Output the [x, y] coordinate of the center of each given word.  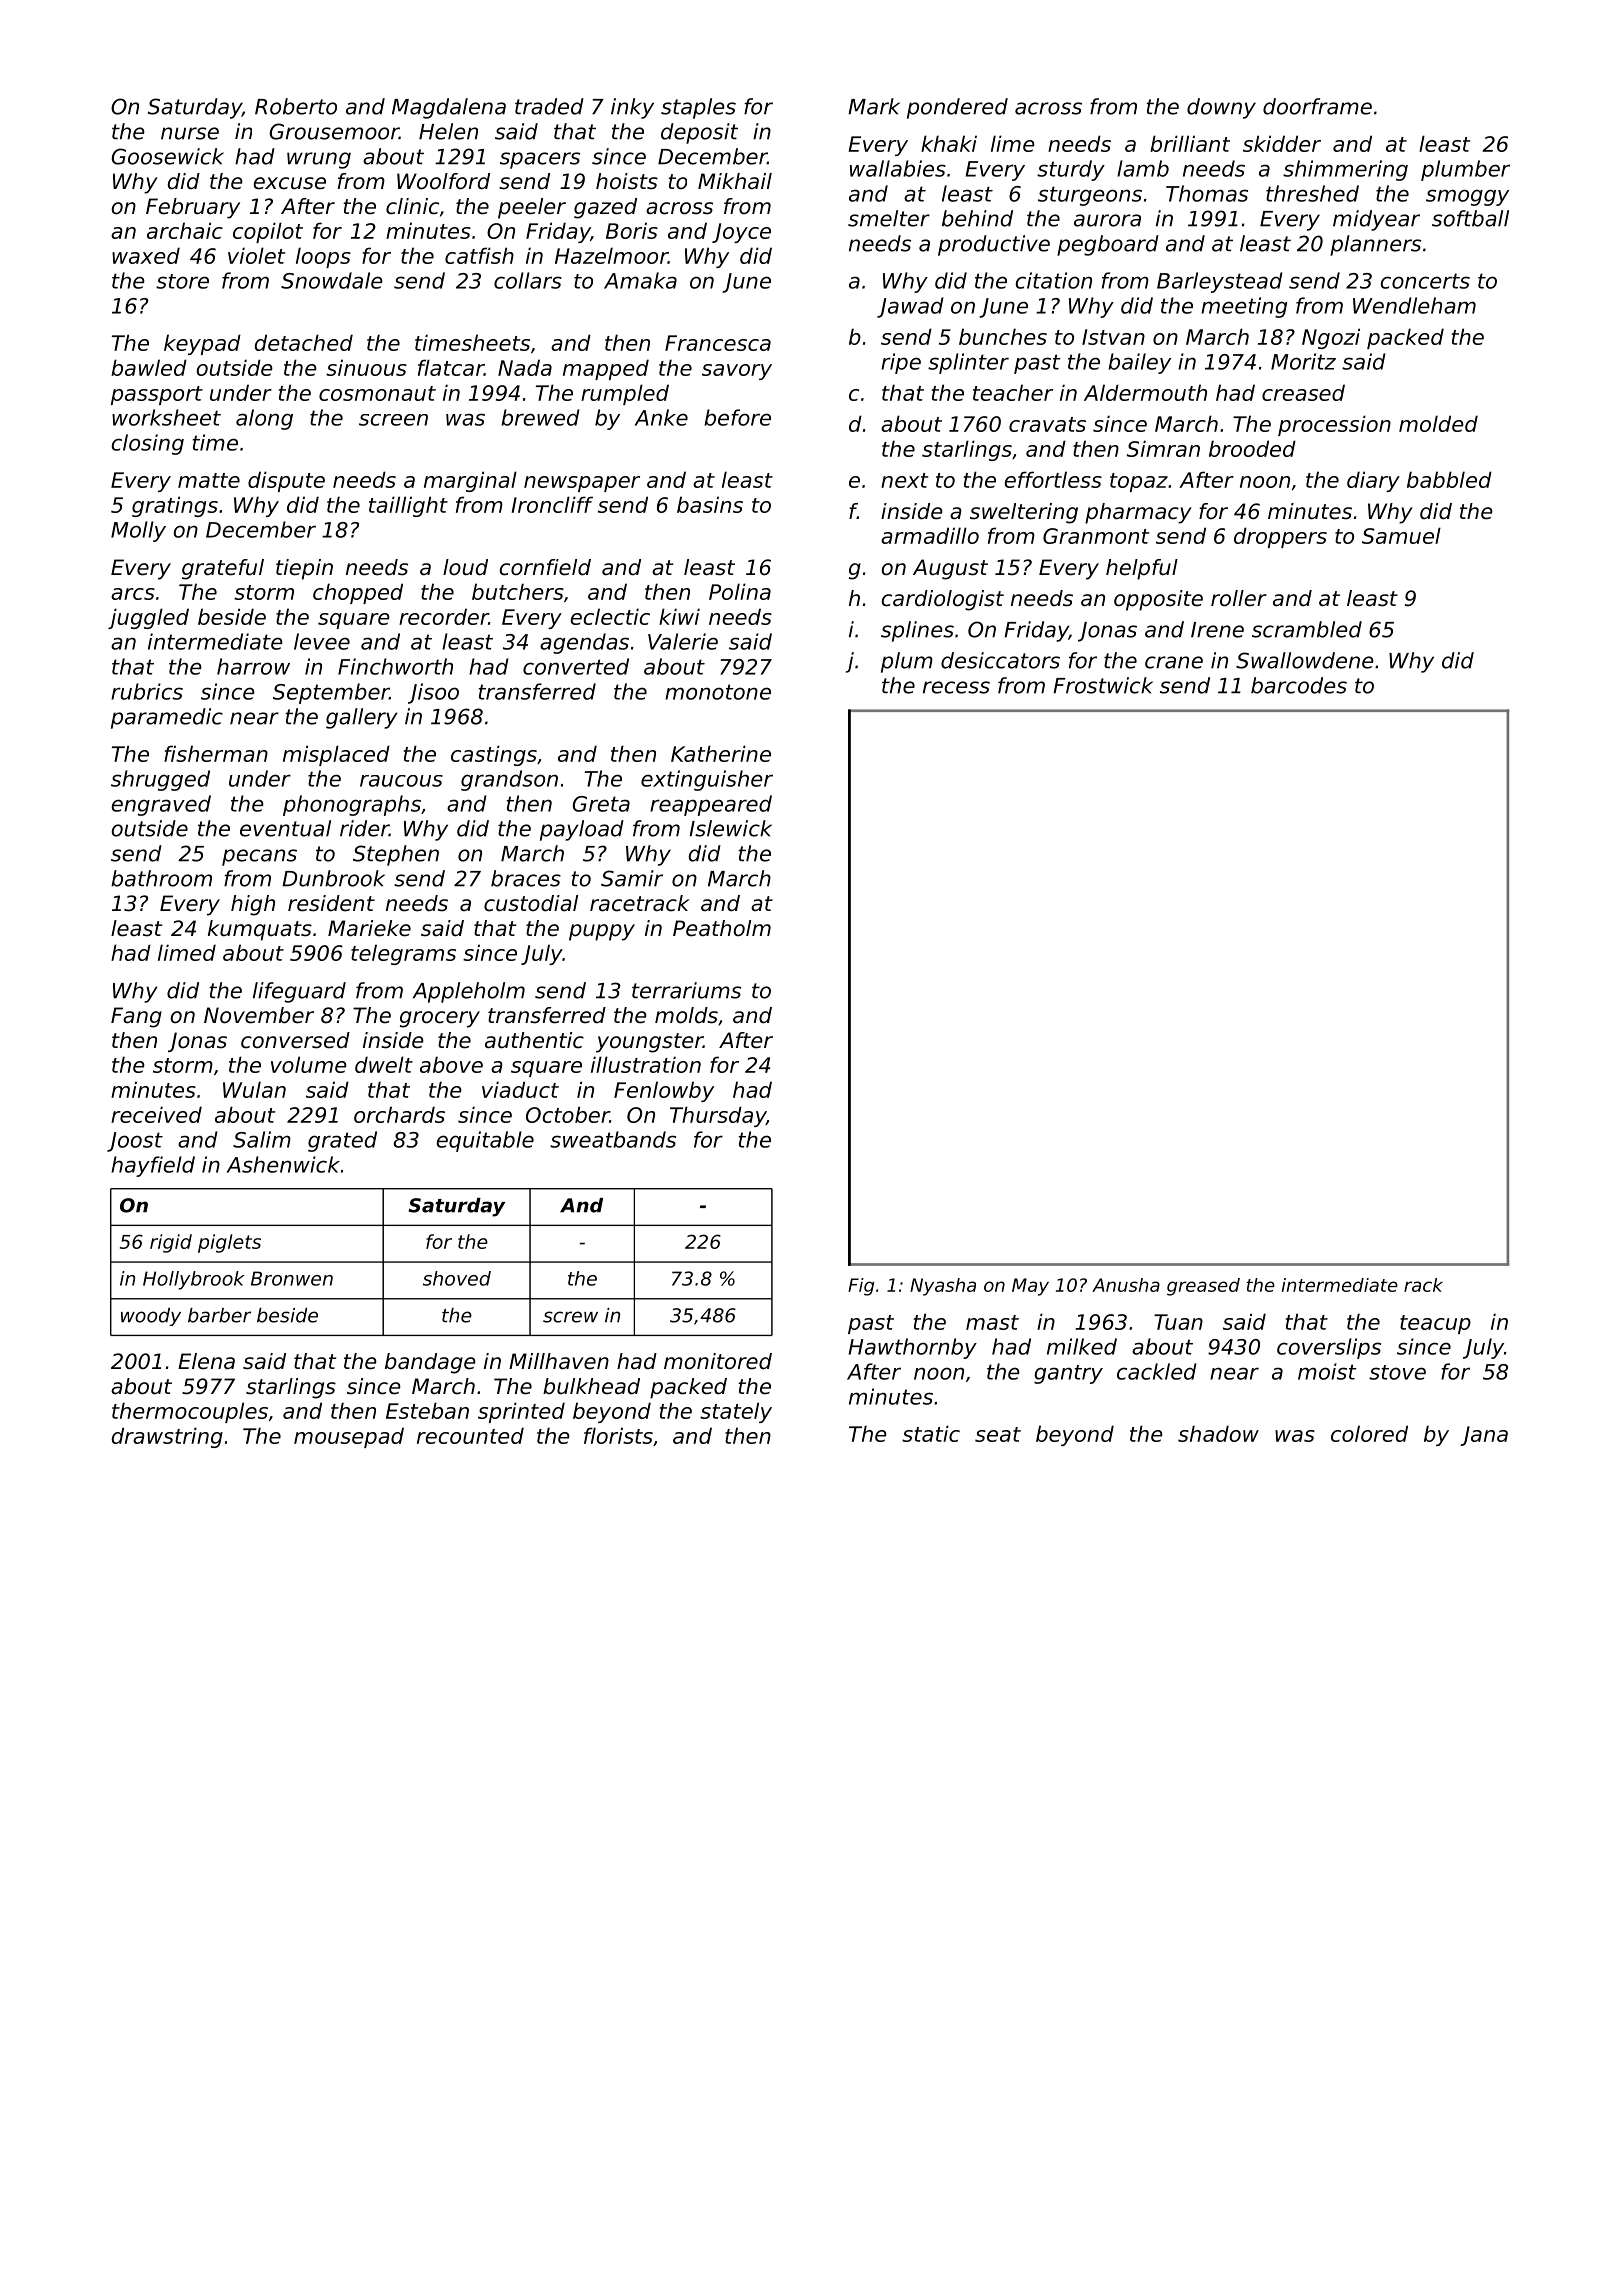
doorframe [1317, 106]
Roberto [296, 106]
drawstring [167, 1437]
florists [618, 1435]
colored [1369, 1433]
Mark [874, 106]
